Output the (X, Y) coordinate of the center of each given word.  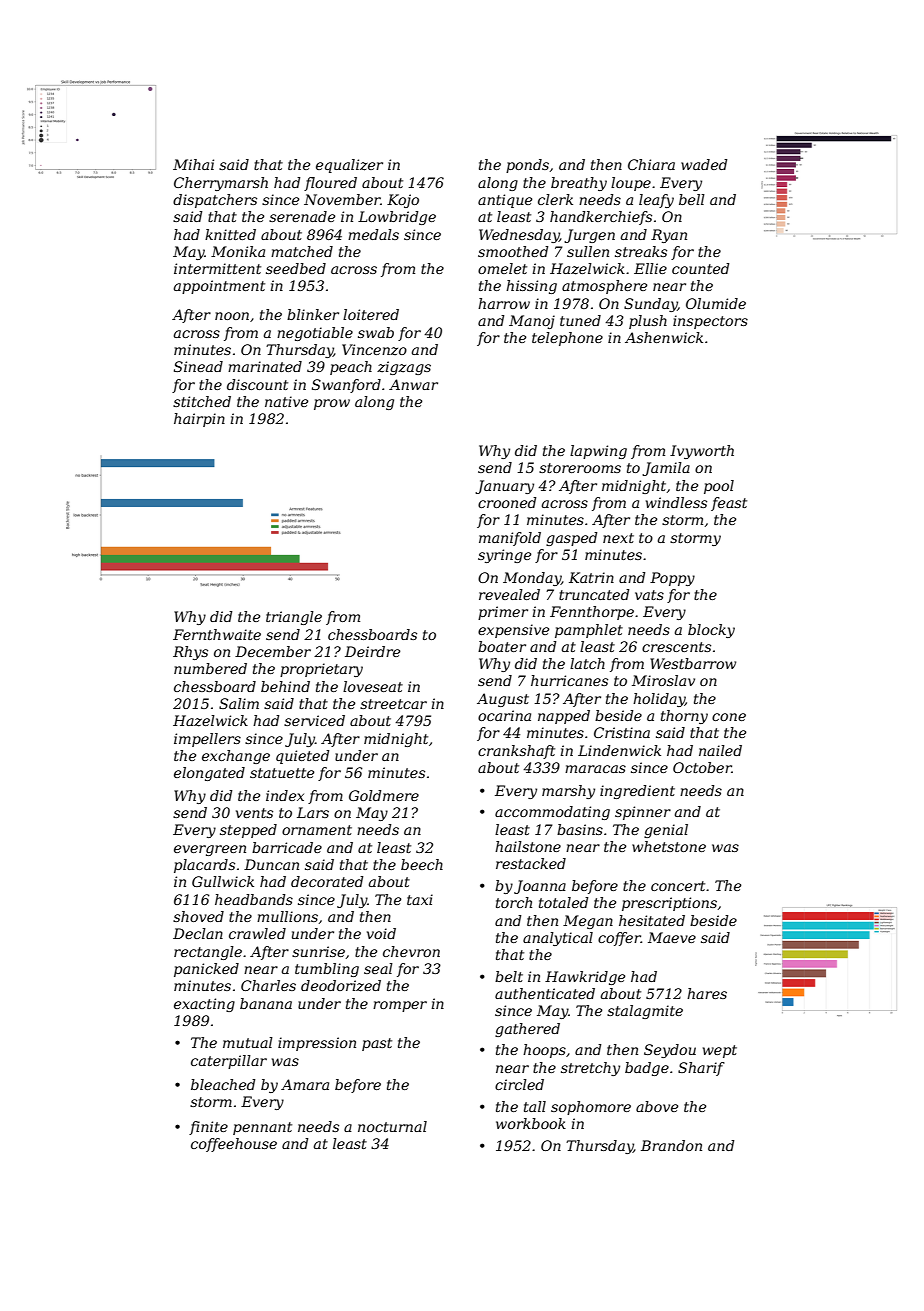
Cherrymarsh (221, 184)
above (657, 1106)
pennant (262, 1128)
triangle (294, 618)
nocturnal (392, 1126)
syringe (504, 556)
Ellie (650, 268)
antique (505, 201)
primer (503, 613)
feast (729, 504)
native (286, 401)
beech (422, 864)
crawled (257, 933)
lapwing (598, 452)
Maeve (672, 937)
